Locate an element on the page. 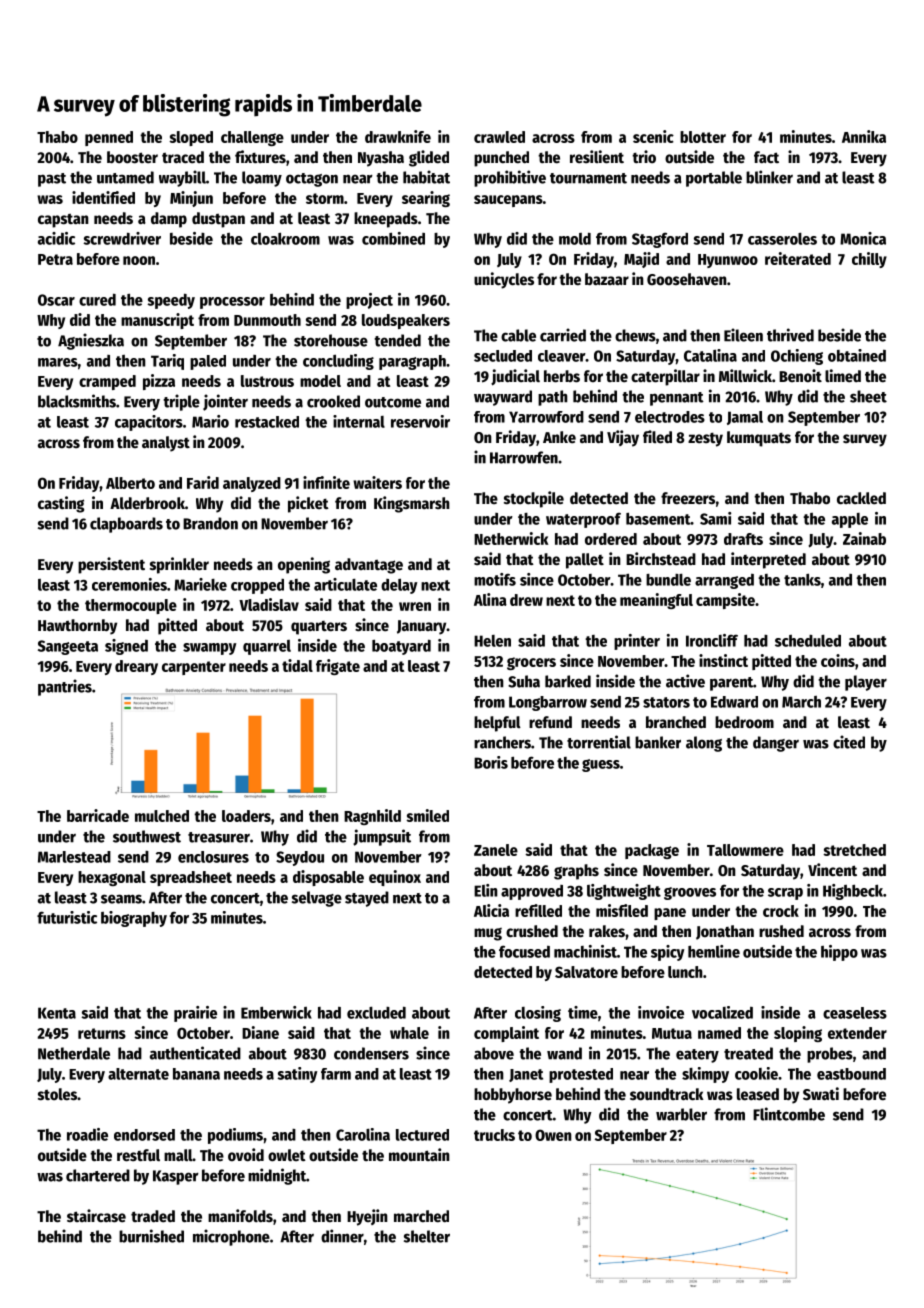  paragraph is located at coordinates (412, 362).
